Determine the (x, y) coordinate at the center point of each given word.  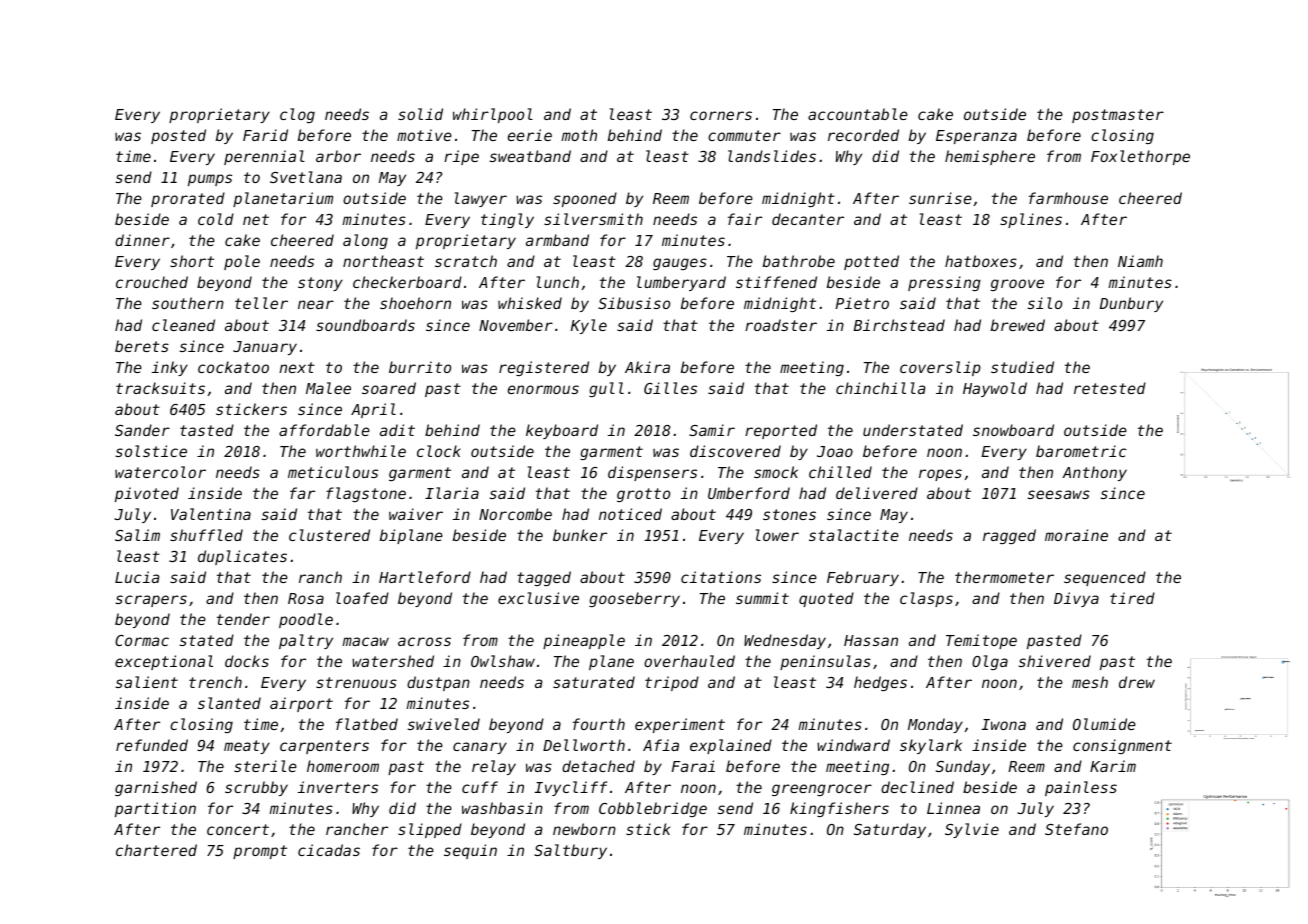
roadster (781, 325)
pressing (944, 283)
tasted (207, 430)
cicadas (329, 850)
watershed (393, 661)
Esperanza (976, 137)
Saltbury (570, 851)
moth (579, 135)
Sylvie (972, 830)
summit (762, 598)
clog (297, 115)
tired (1132, 598)
